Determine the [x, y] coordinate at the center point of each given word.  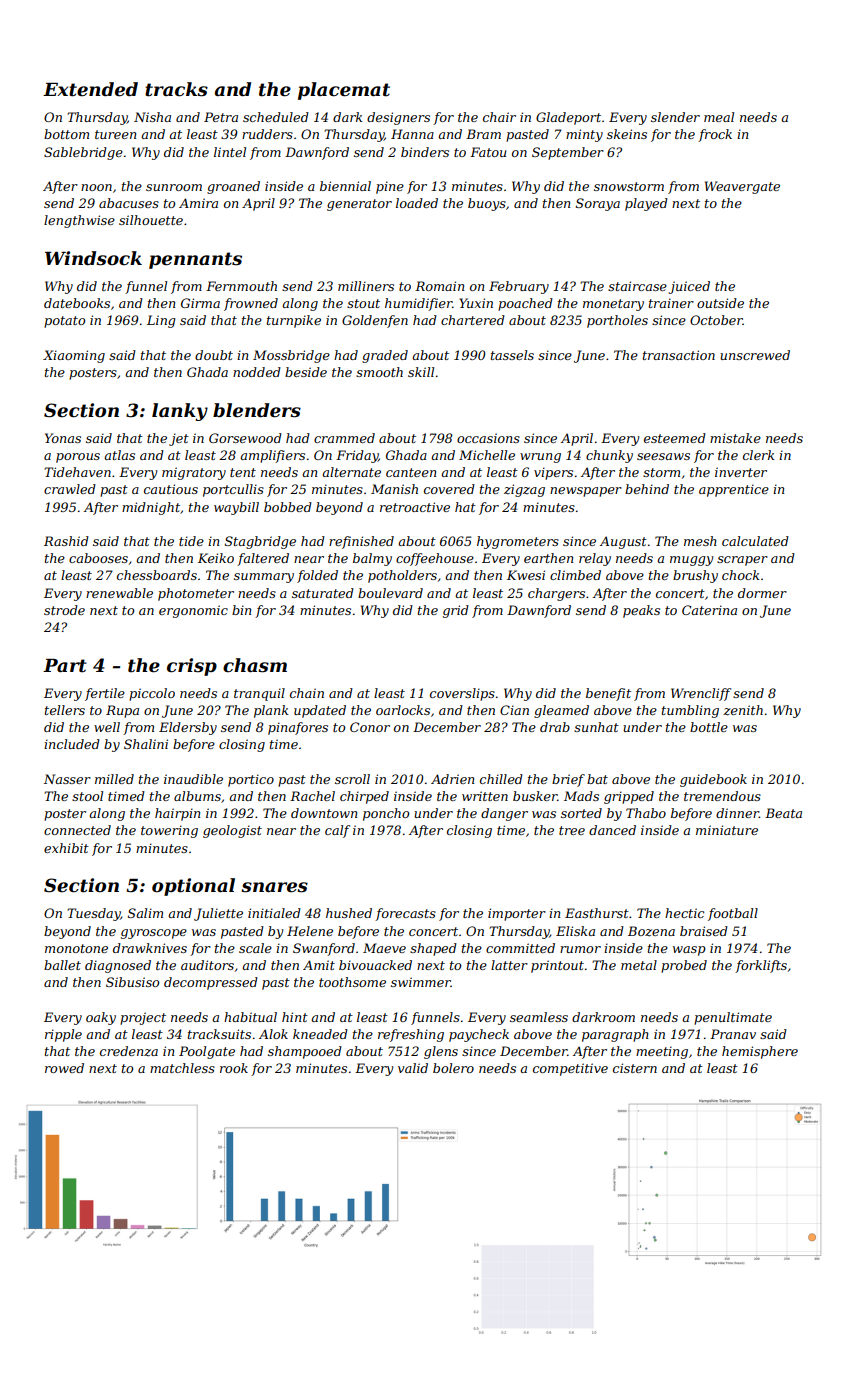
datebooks [77, 303]
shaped [433, 949]
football [733, 914]
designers [398, 118]
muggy [691, 561]
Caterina [709, 610]
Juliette [218, 914]
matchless [182, 1068]
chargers [556, 594]
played [646, 204]
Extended [90, 89]
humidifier [418, 304]
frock [715, 135]
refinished [361, 542]
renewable [119, 593]
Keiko [216, 558]
